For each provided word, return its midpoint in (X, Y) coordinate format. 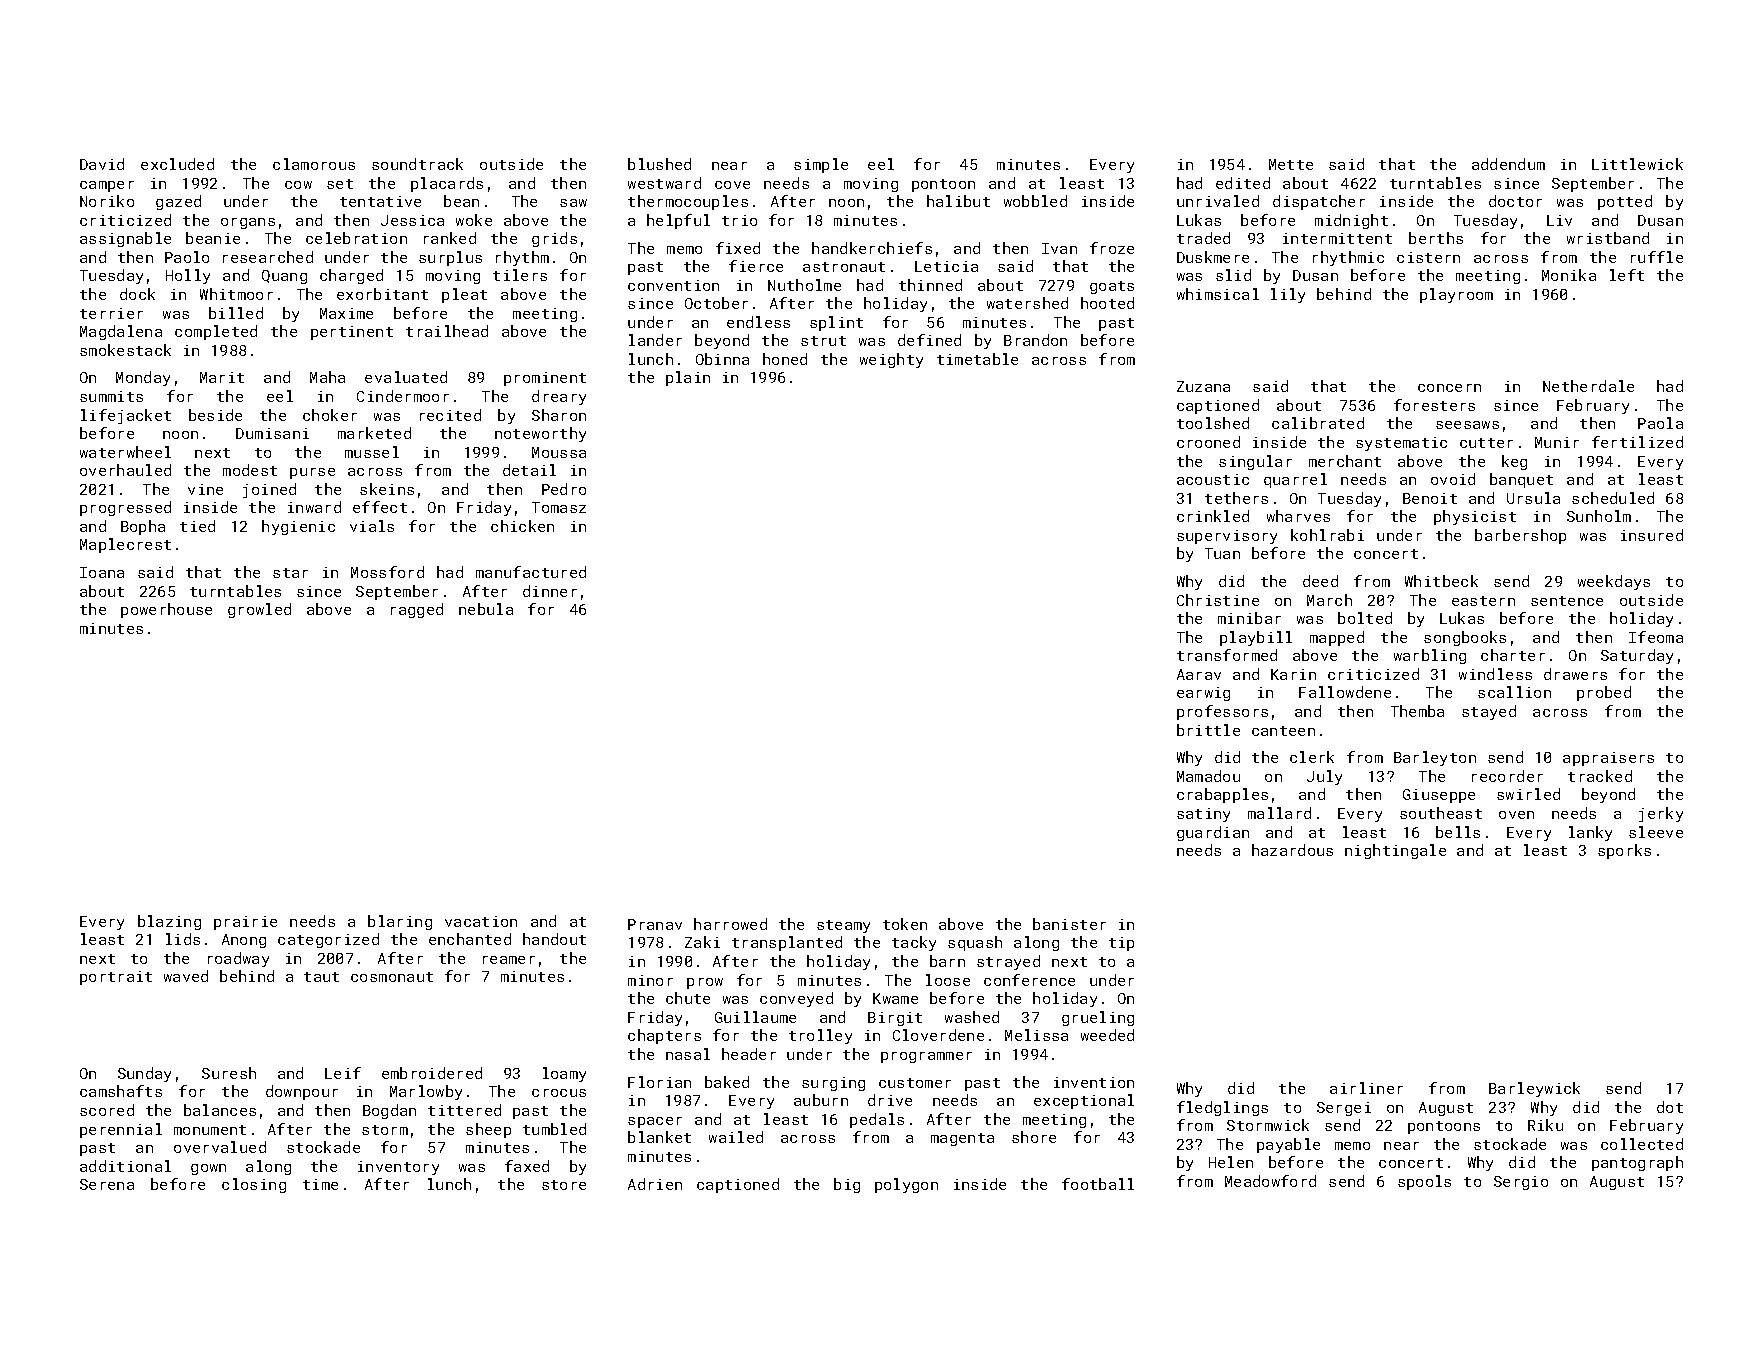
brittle (1208, 730)
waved (186, 976)
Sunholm (1599, 516)
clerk (1312, 757)
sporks (1624, 851)
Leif (343, 1073)
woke (474, 220)
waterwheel (125, 452)
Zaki (702, 942)
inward (314, 507)
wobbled (1035, 201)
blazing (169, 922)
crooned (1208, 442)
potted (1625, 202)
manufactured (531, 572)
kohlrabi (1327, 535)
